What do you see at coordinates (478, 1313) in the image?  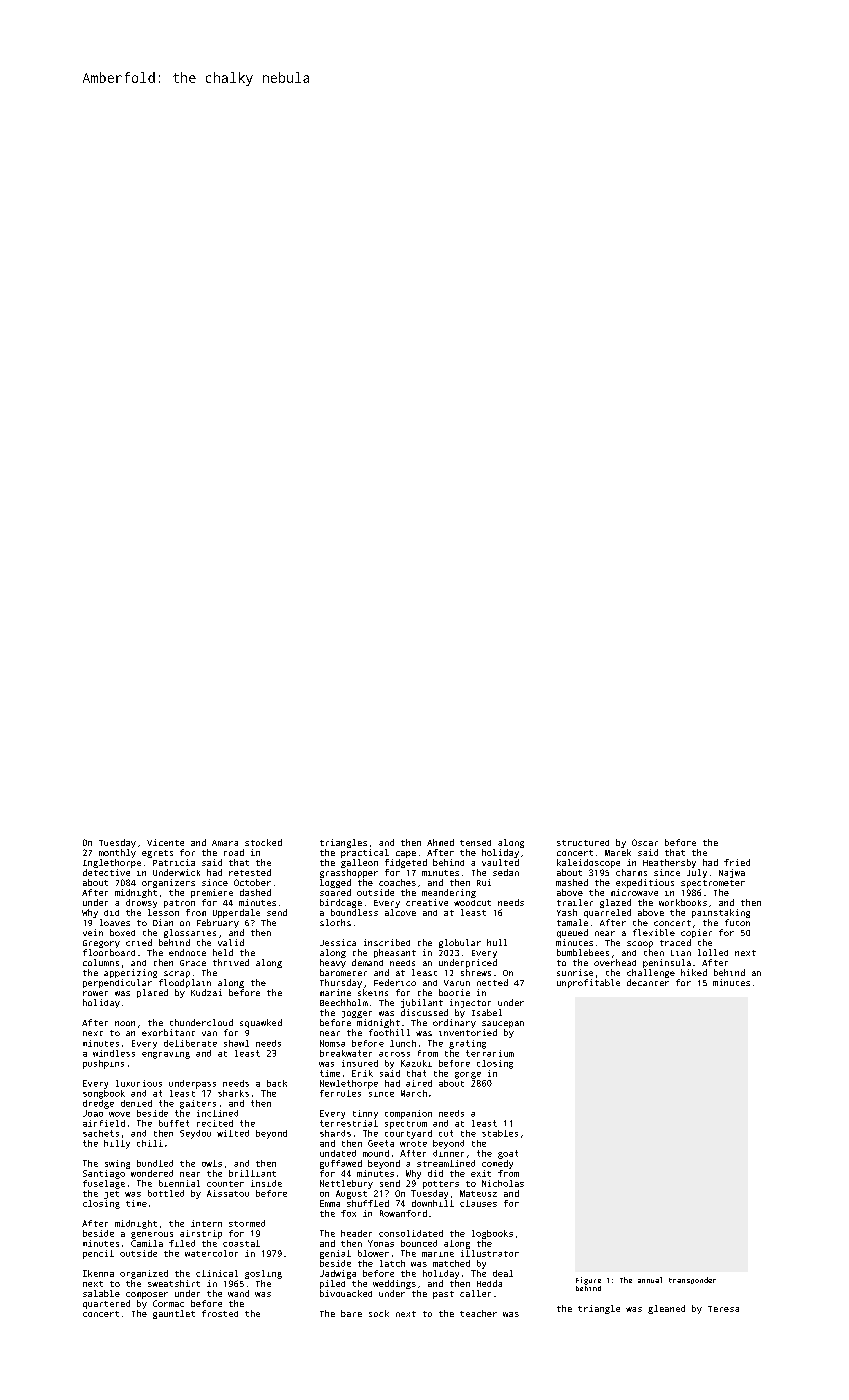 I see `teacher` at bounding box center [478, 1313].
